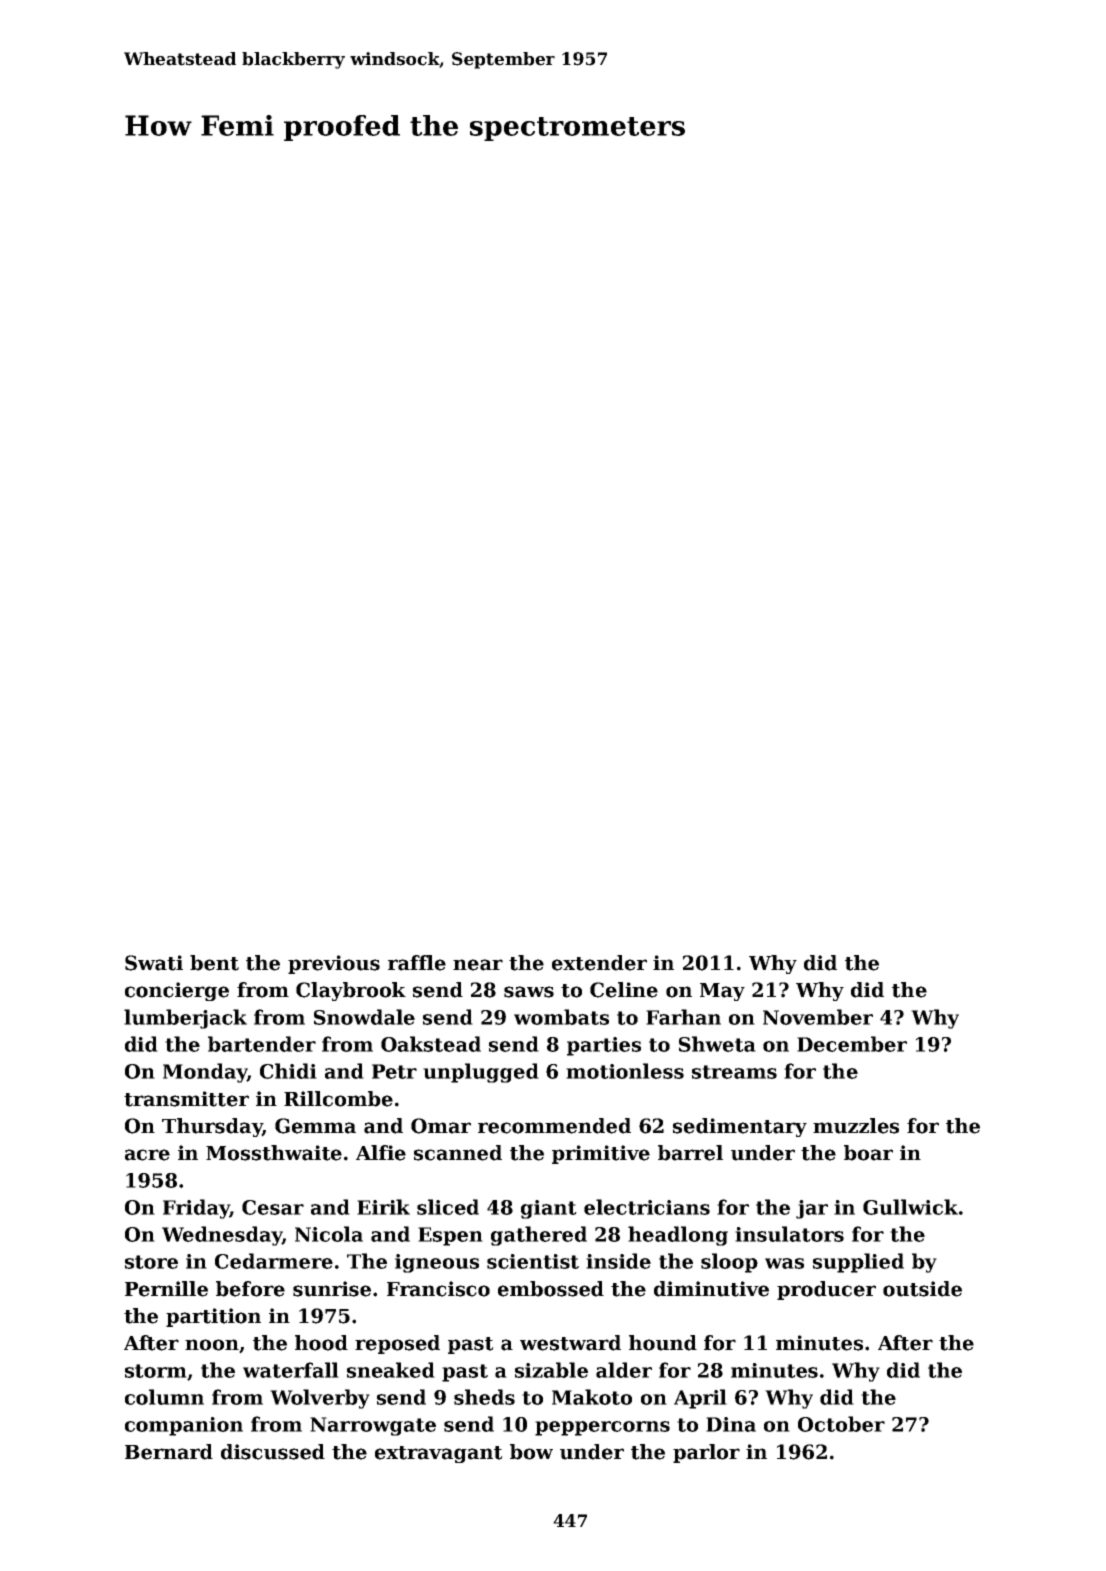 This document has width=1106, height=1571. What do you see at coordinates (856, 1126) in the document?
I see `muzzles` at bounding box center [856, 1126].
